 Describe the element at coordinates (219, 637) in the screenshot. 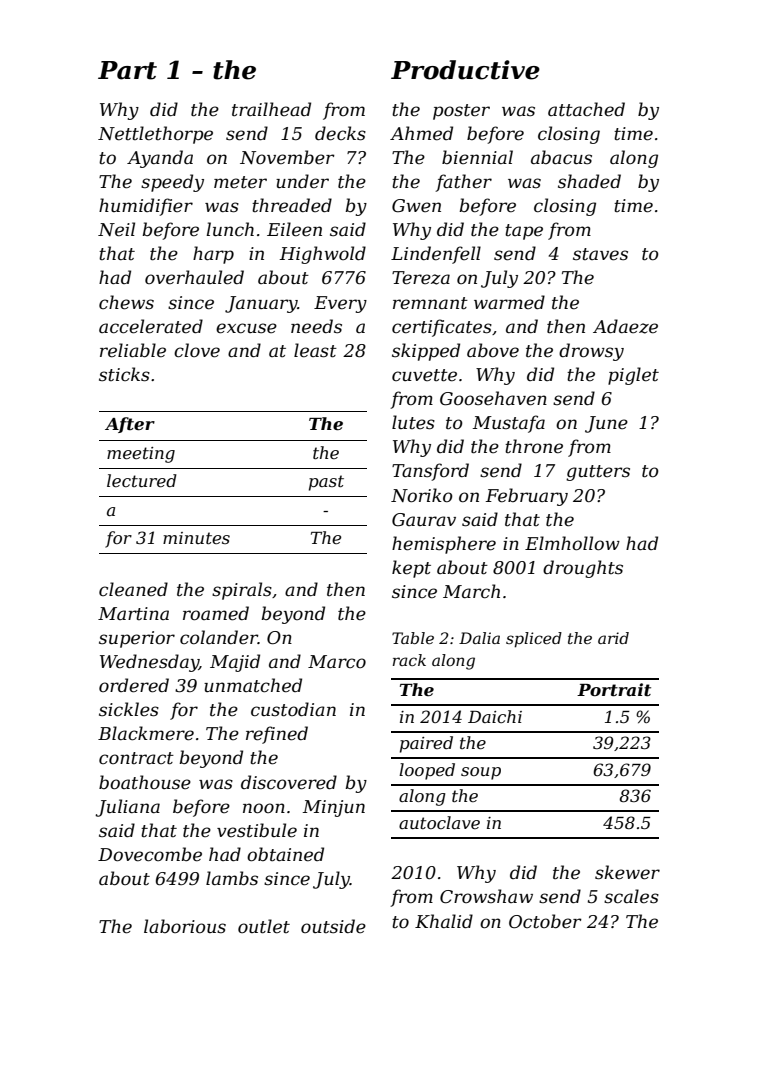

I see `colander` at that location.
